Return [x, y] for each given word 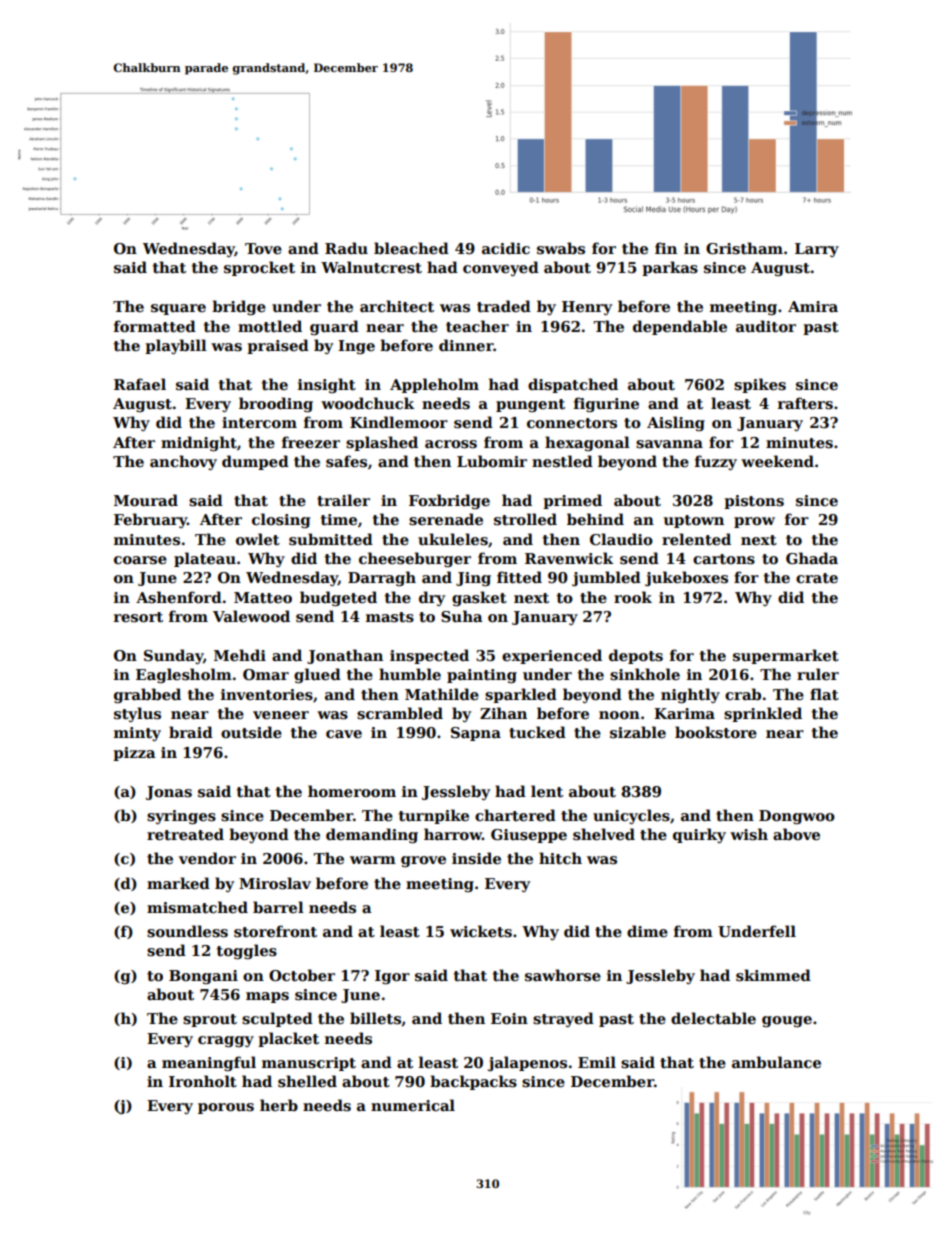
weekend [777, 461]
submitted [331, 539]
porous [226, 1108]
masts [390, 617]
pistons [754, 502]
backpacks [473, 1082]
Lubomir [492, 461]
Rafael [140, 384]
